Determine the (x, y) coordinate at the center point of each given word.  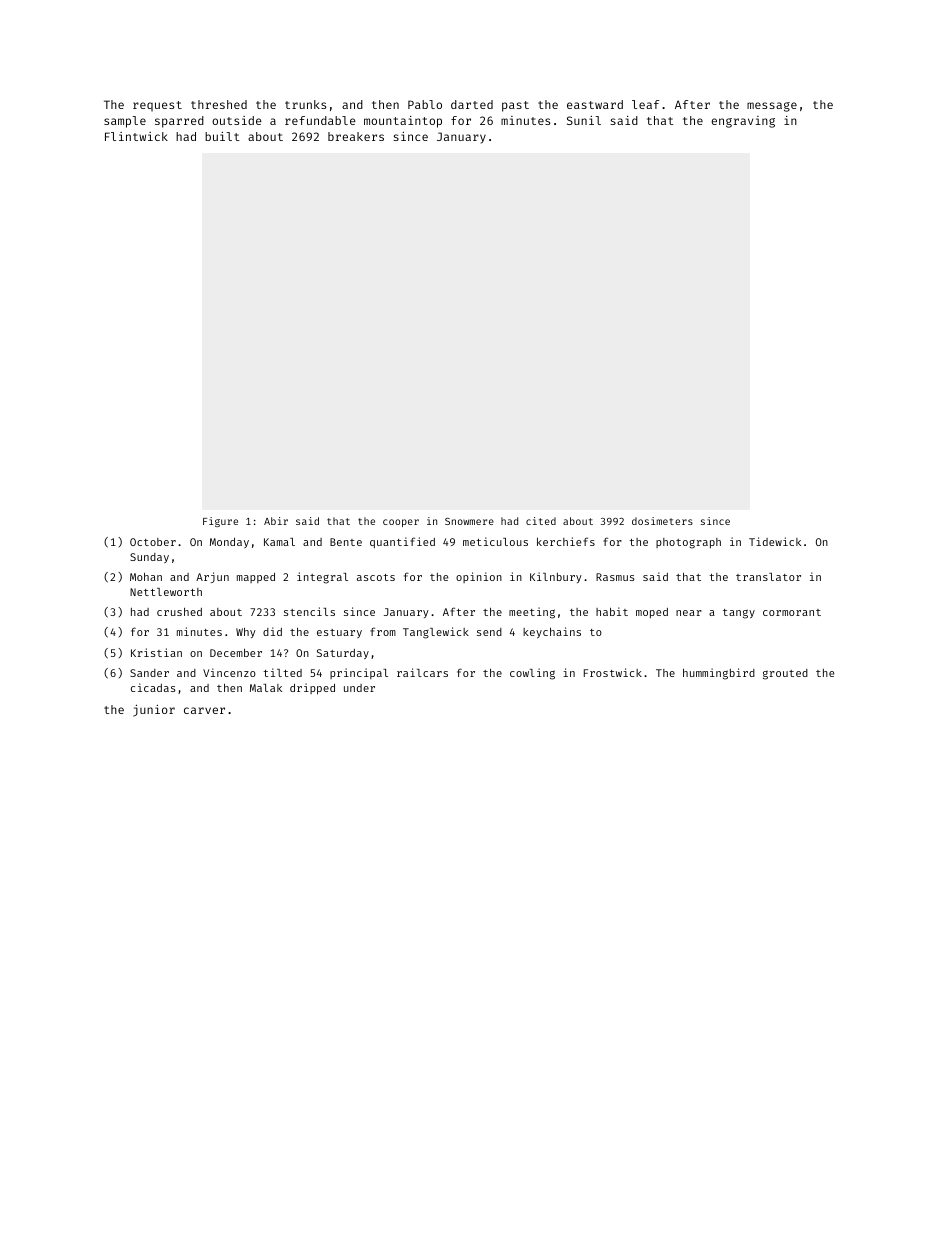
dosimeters (662, 521)
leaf (645, 104)
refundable (320, 120)
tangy (739, 614)
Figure (220, 522)
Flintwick (136, 136)
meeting (532, 613)
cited (541, 521)
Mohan (146, 577)
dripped (312, 689)
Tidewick (775, 541)
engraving (743, 122)
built (222, 136)
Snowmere (469, 521)
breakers (356, 136)
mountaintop (403, 122)
